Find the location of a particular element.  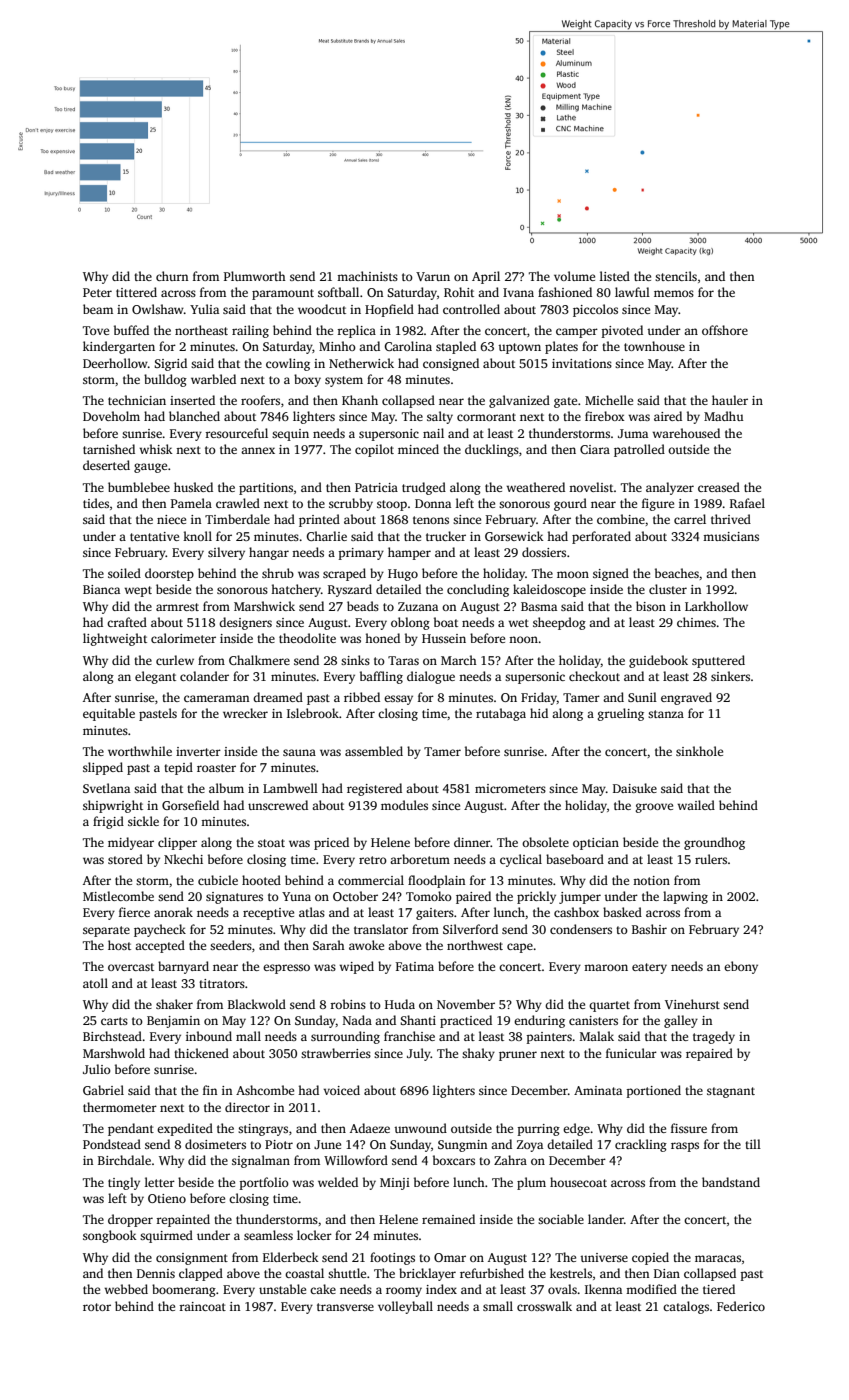

footings is located at coordinates (392, 1258).
